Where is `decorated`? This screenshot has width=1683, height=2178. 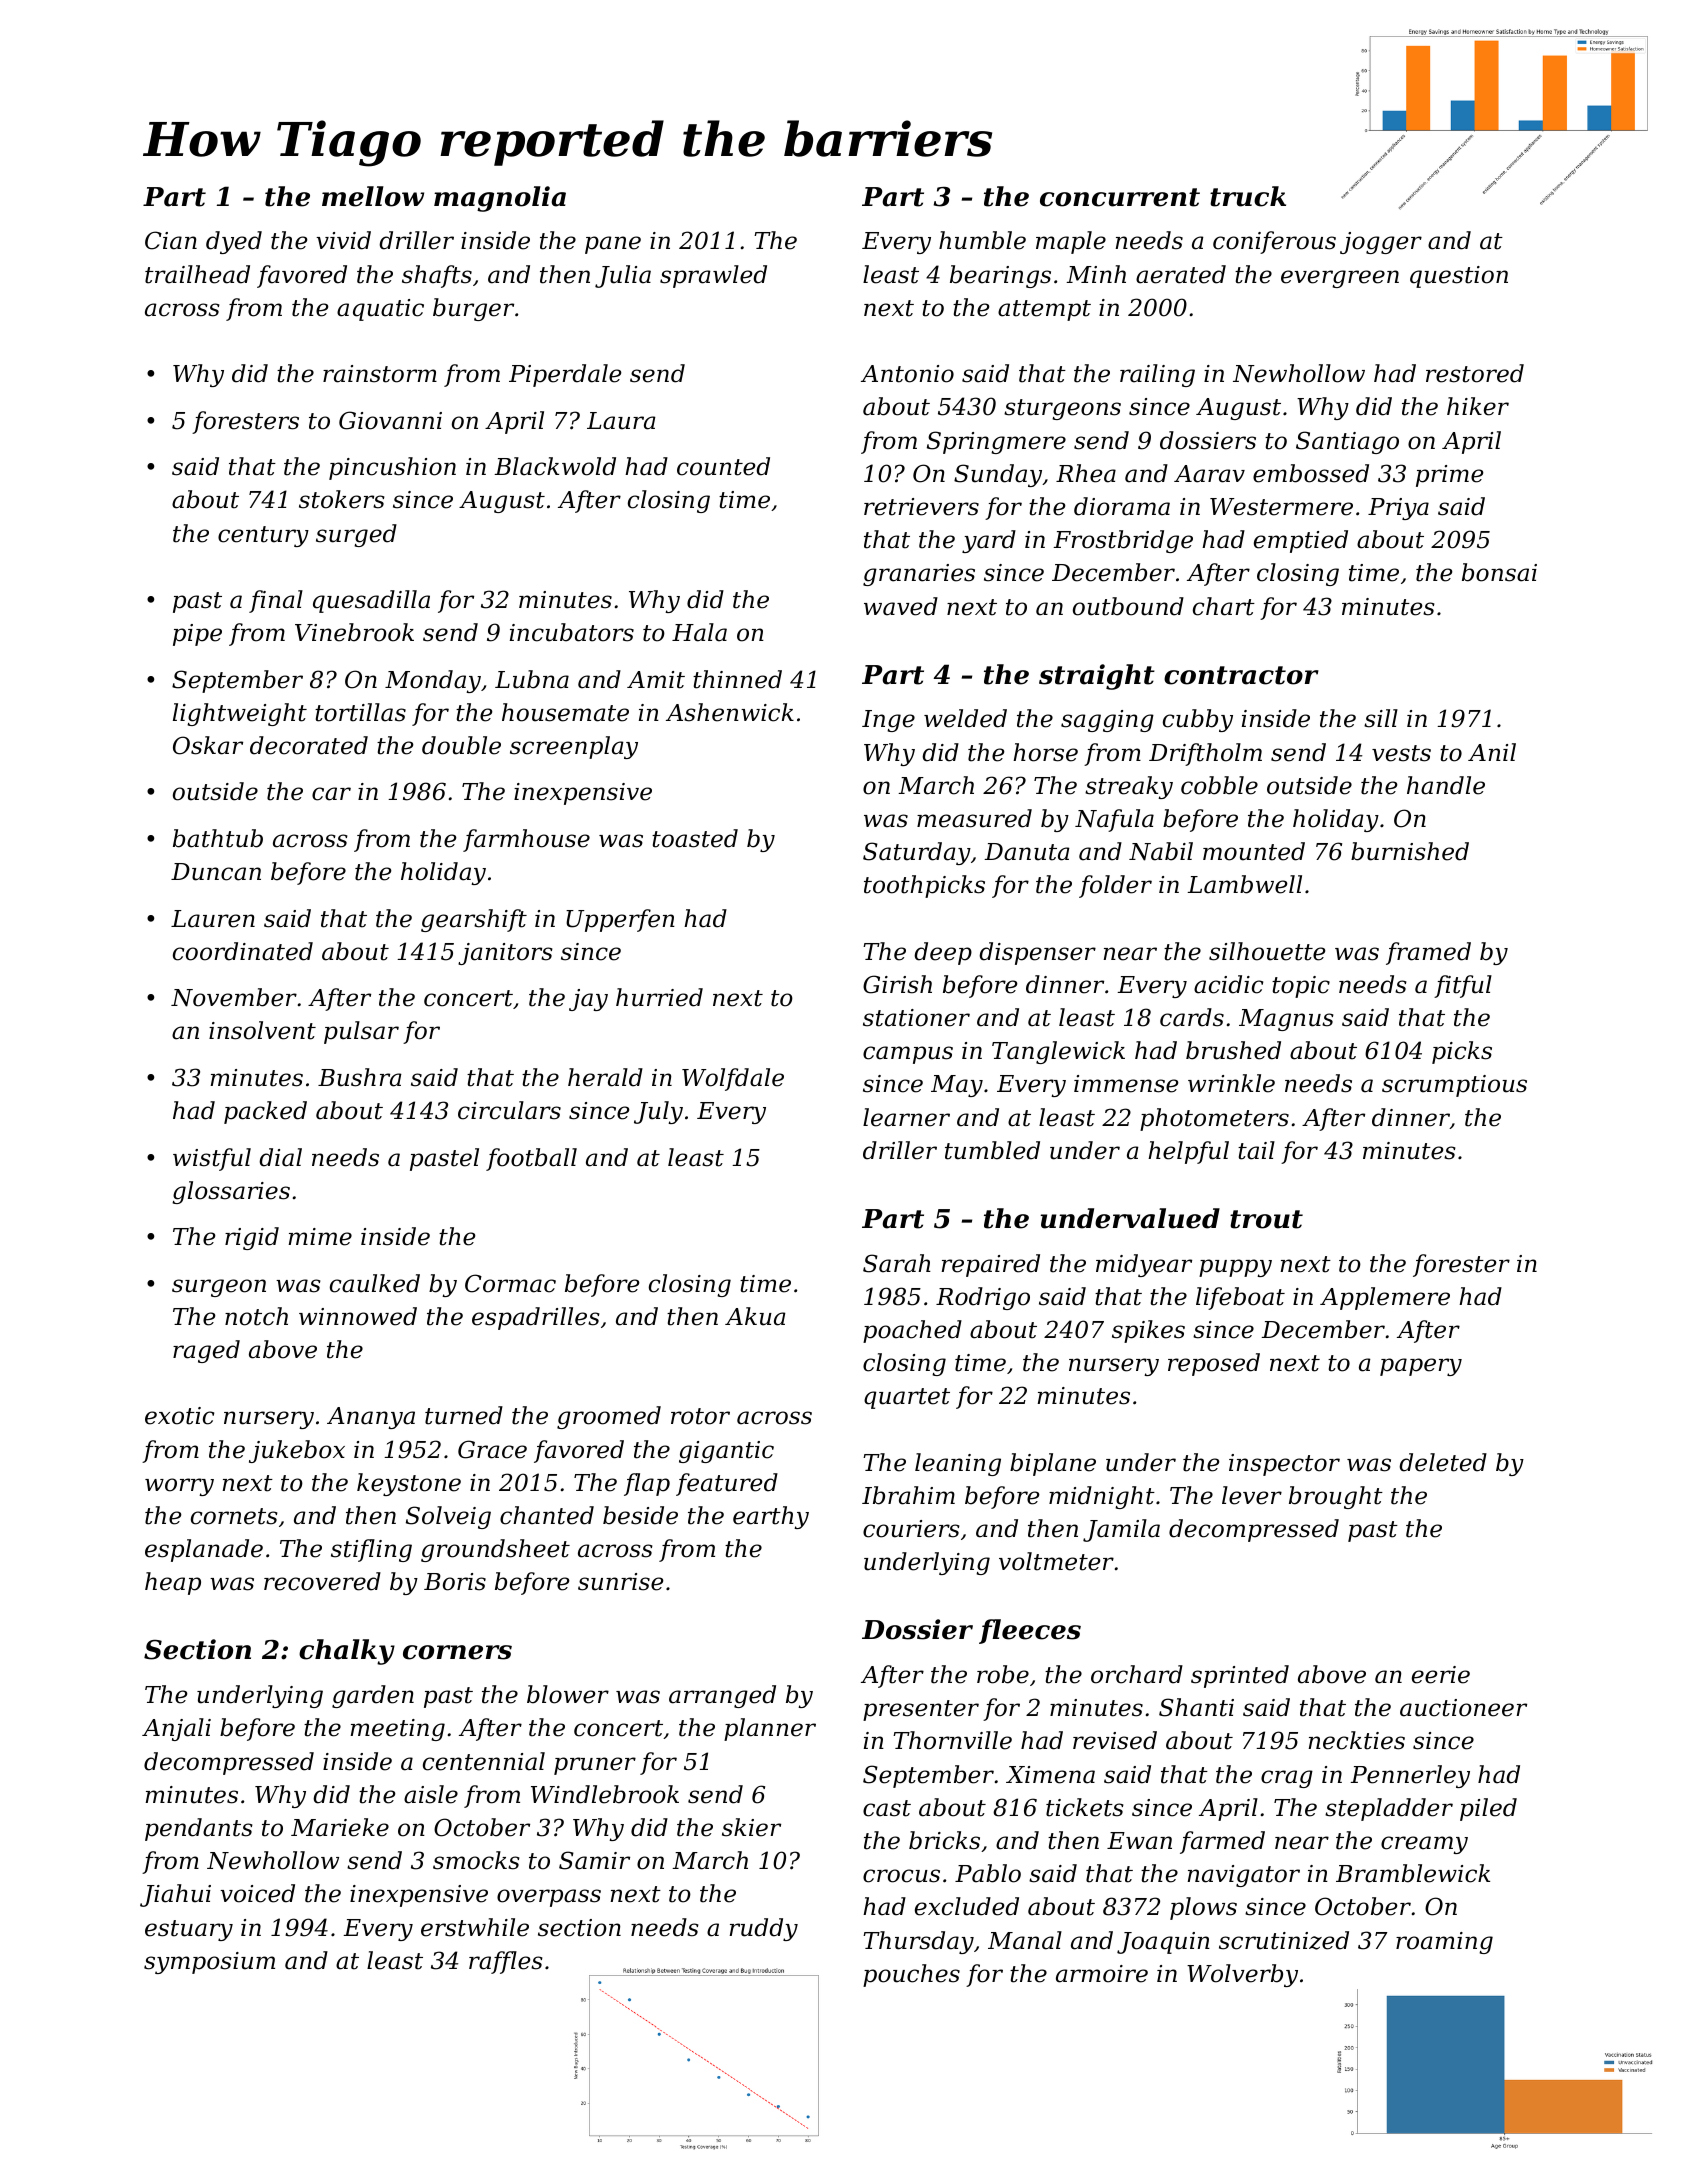
decorated is located at coordinates (309, 745).
